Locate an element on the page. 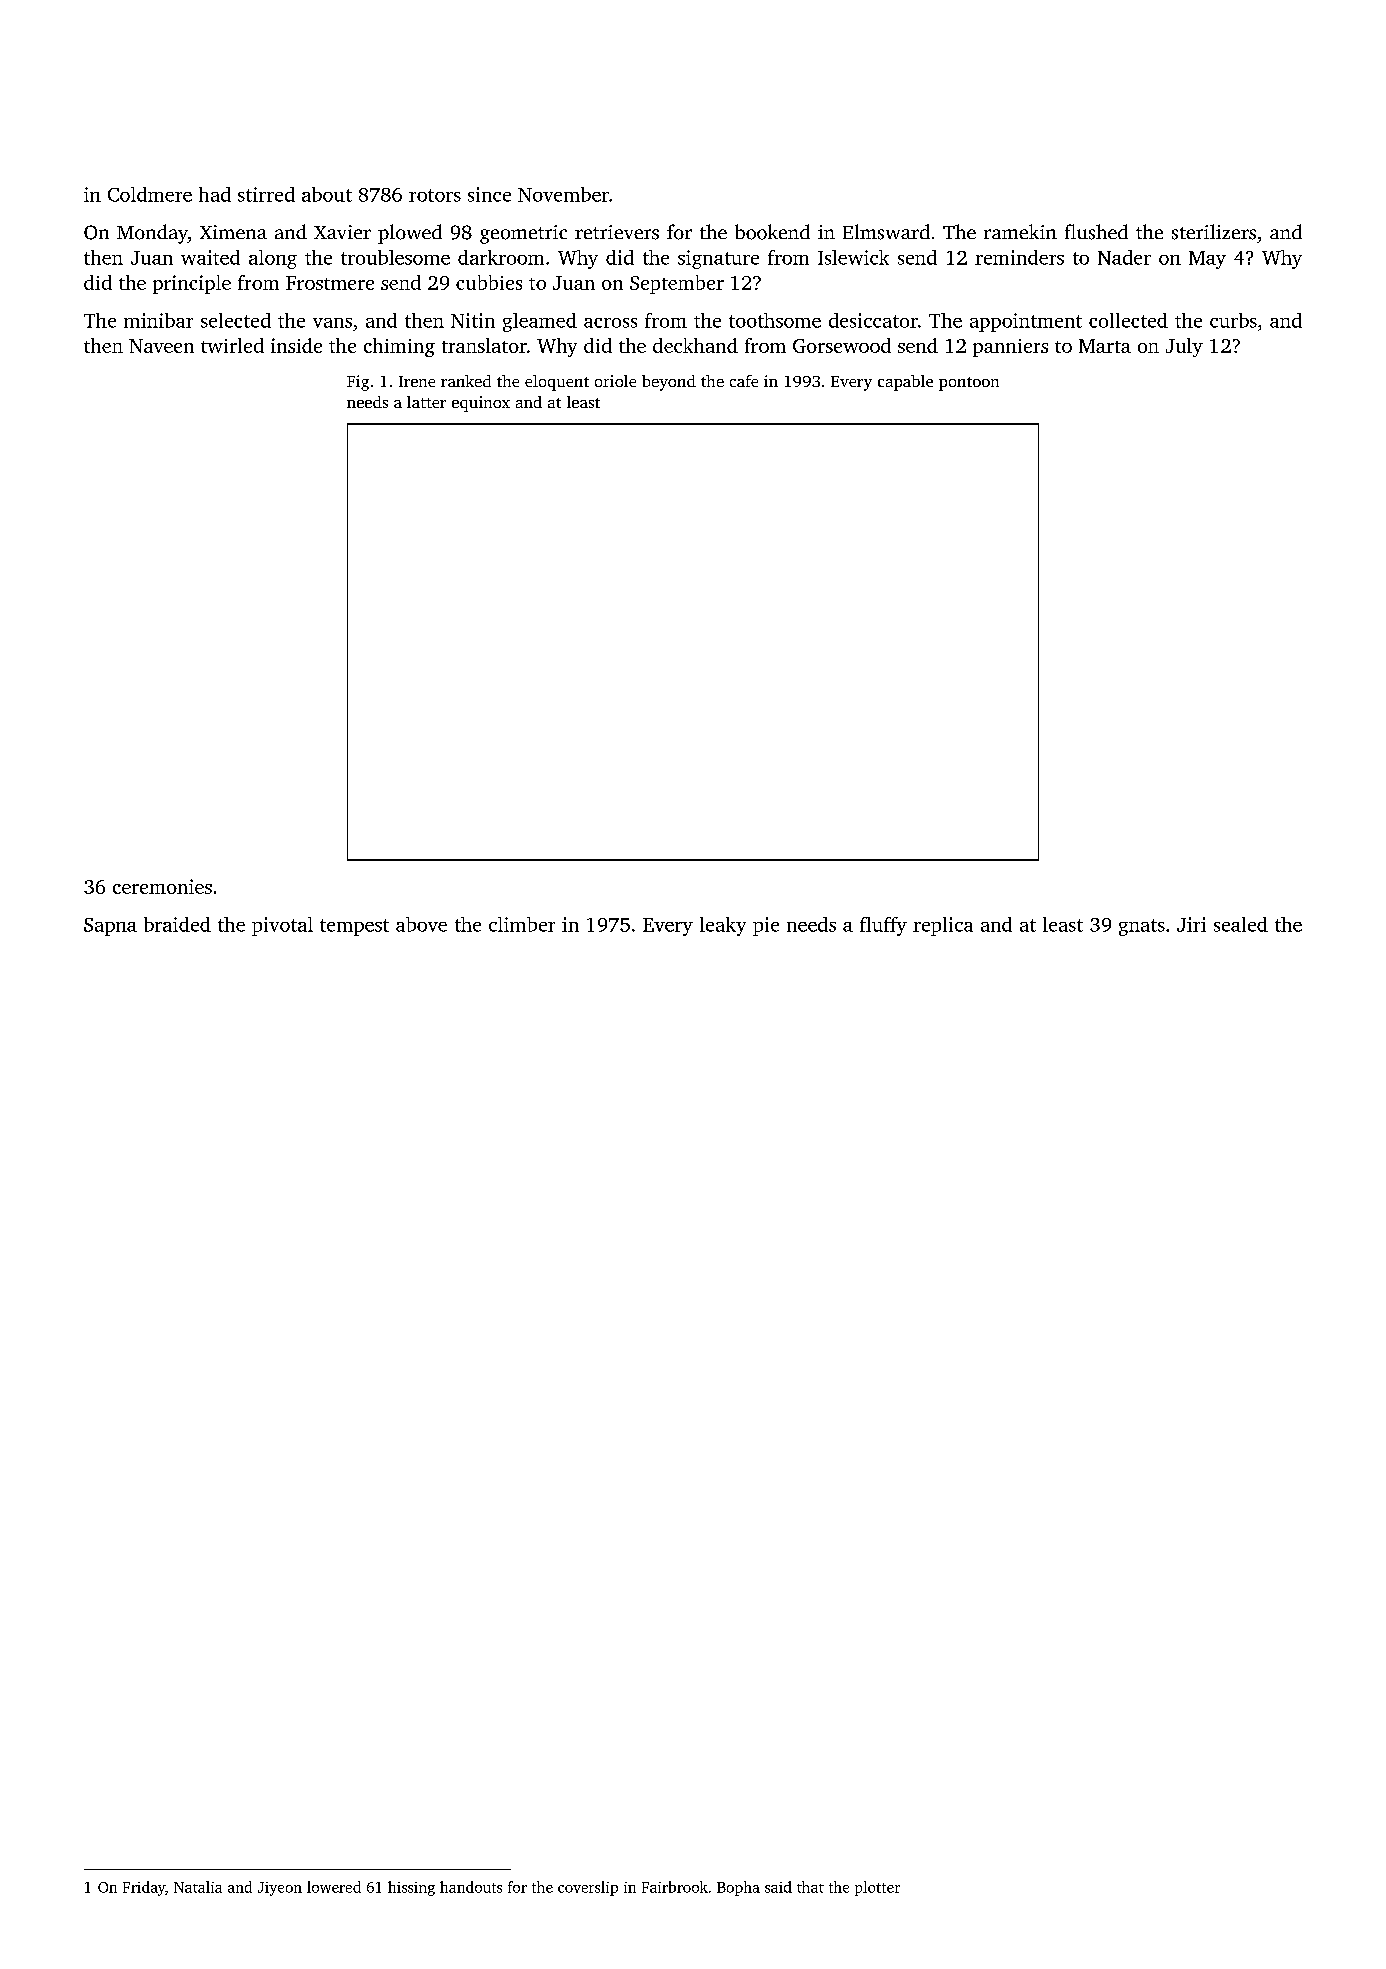 Image resolution: width=1386 pixels, height=1969 pixels. pivotal is located at coordinates (282, 926).
